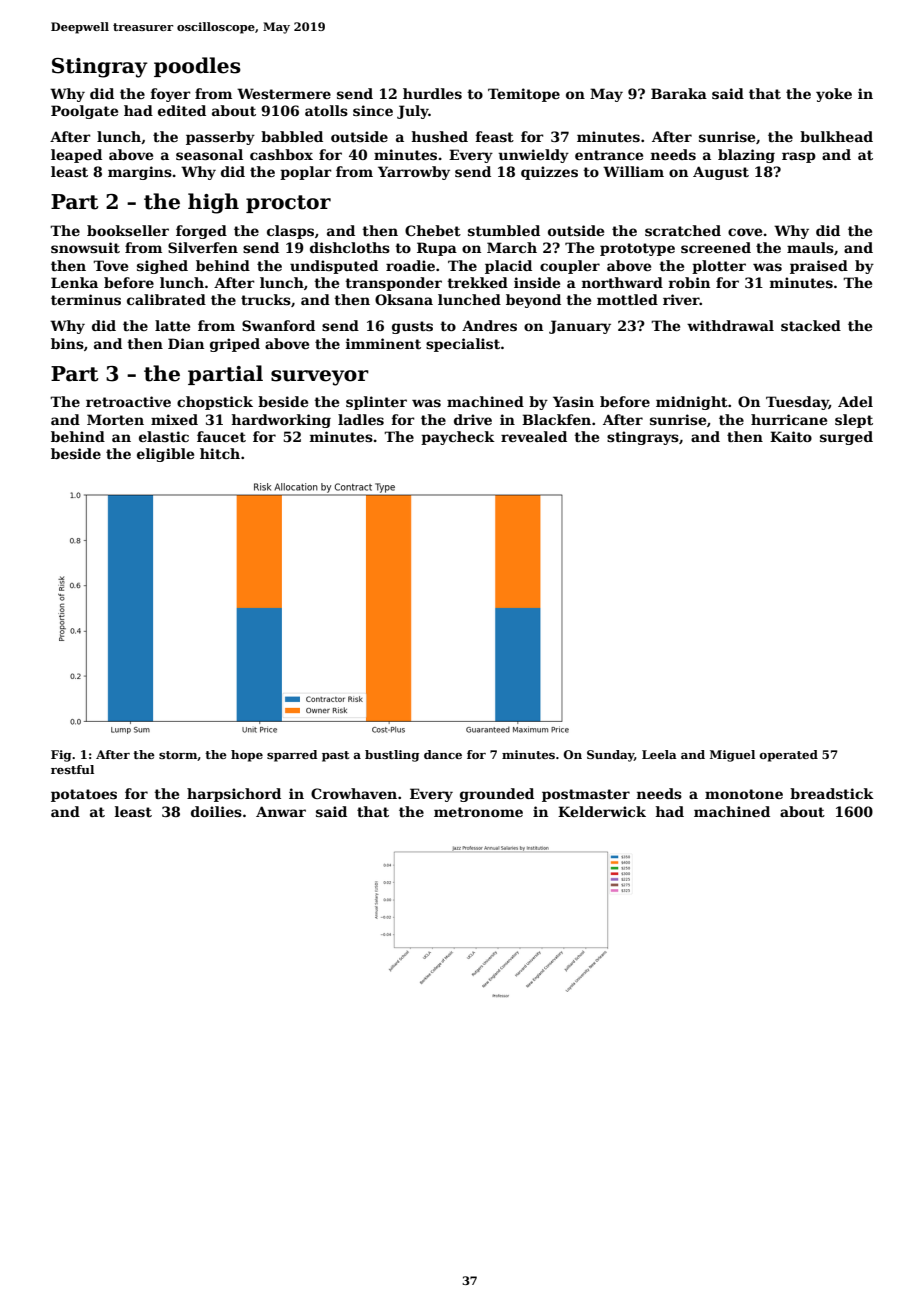 The height and width of the screenshot is (1308, 924). I want to click on potatoes, so click(84, 795).
